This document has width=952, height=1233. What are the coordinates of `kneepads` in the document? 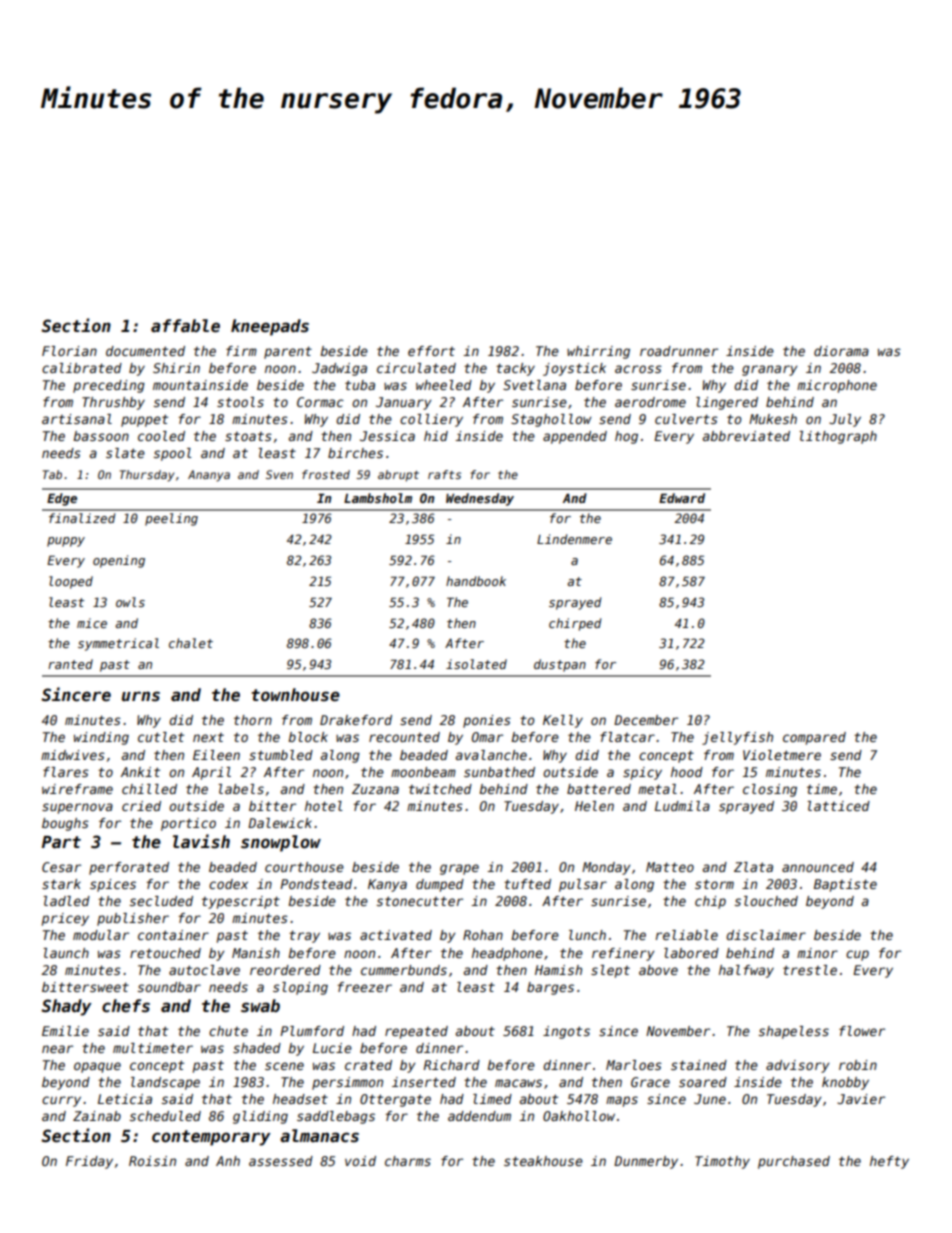 It's located at (270, 327).
